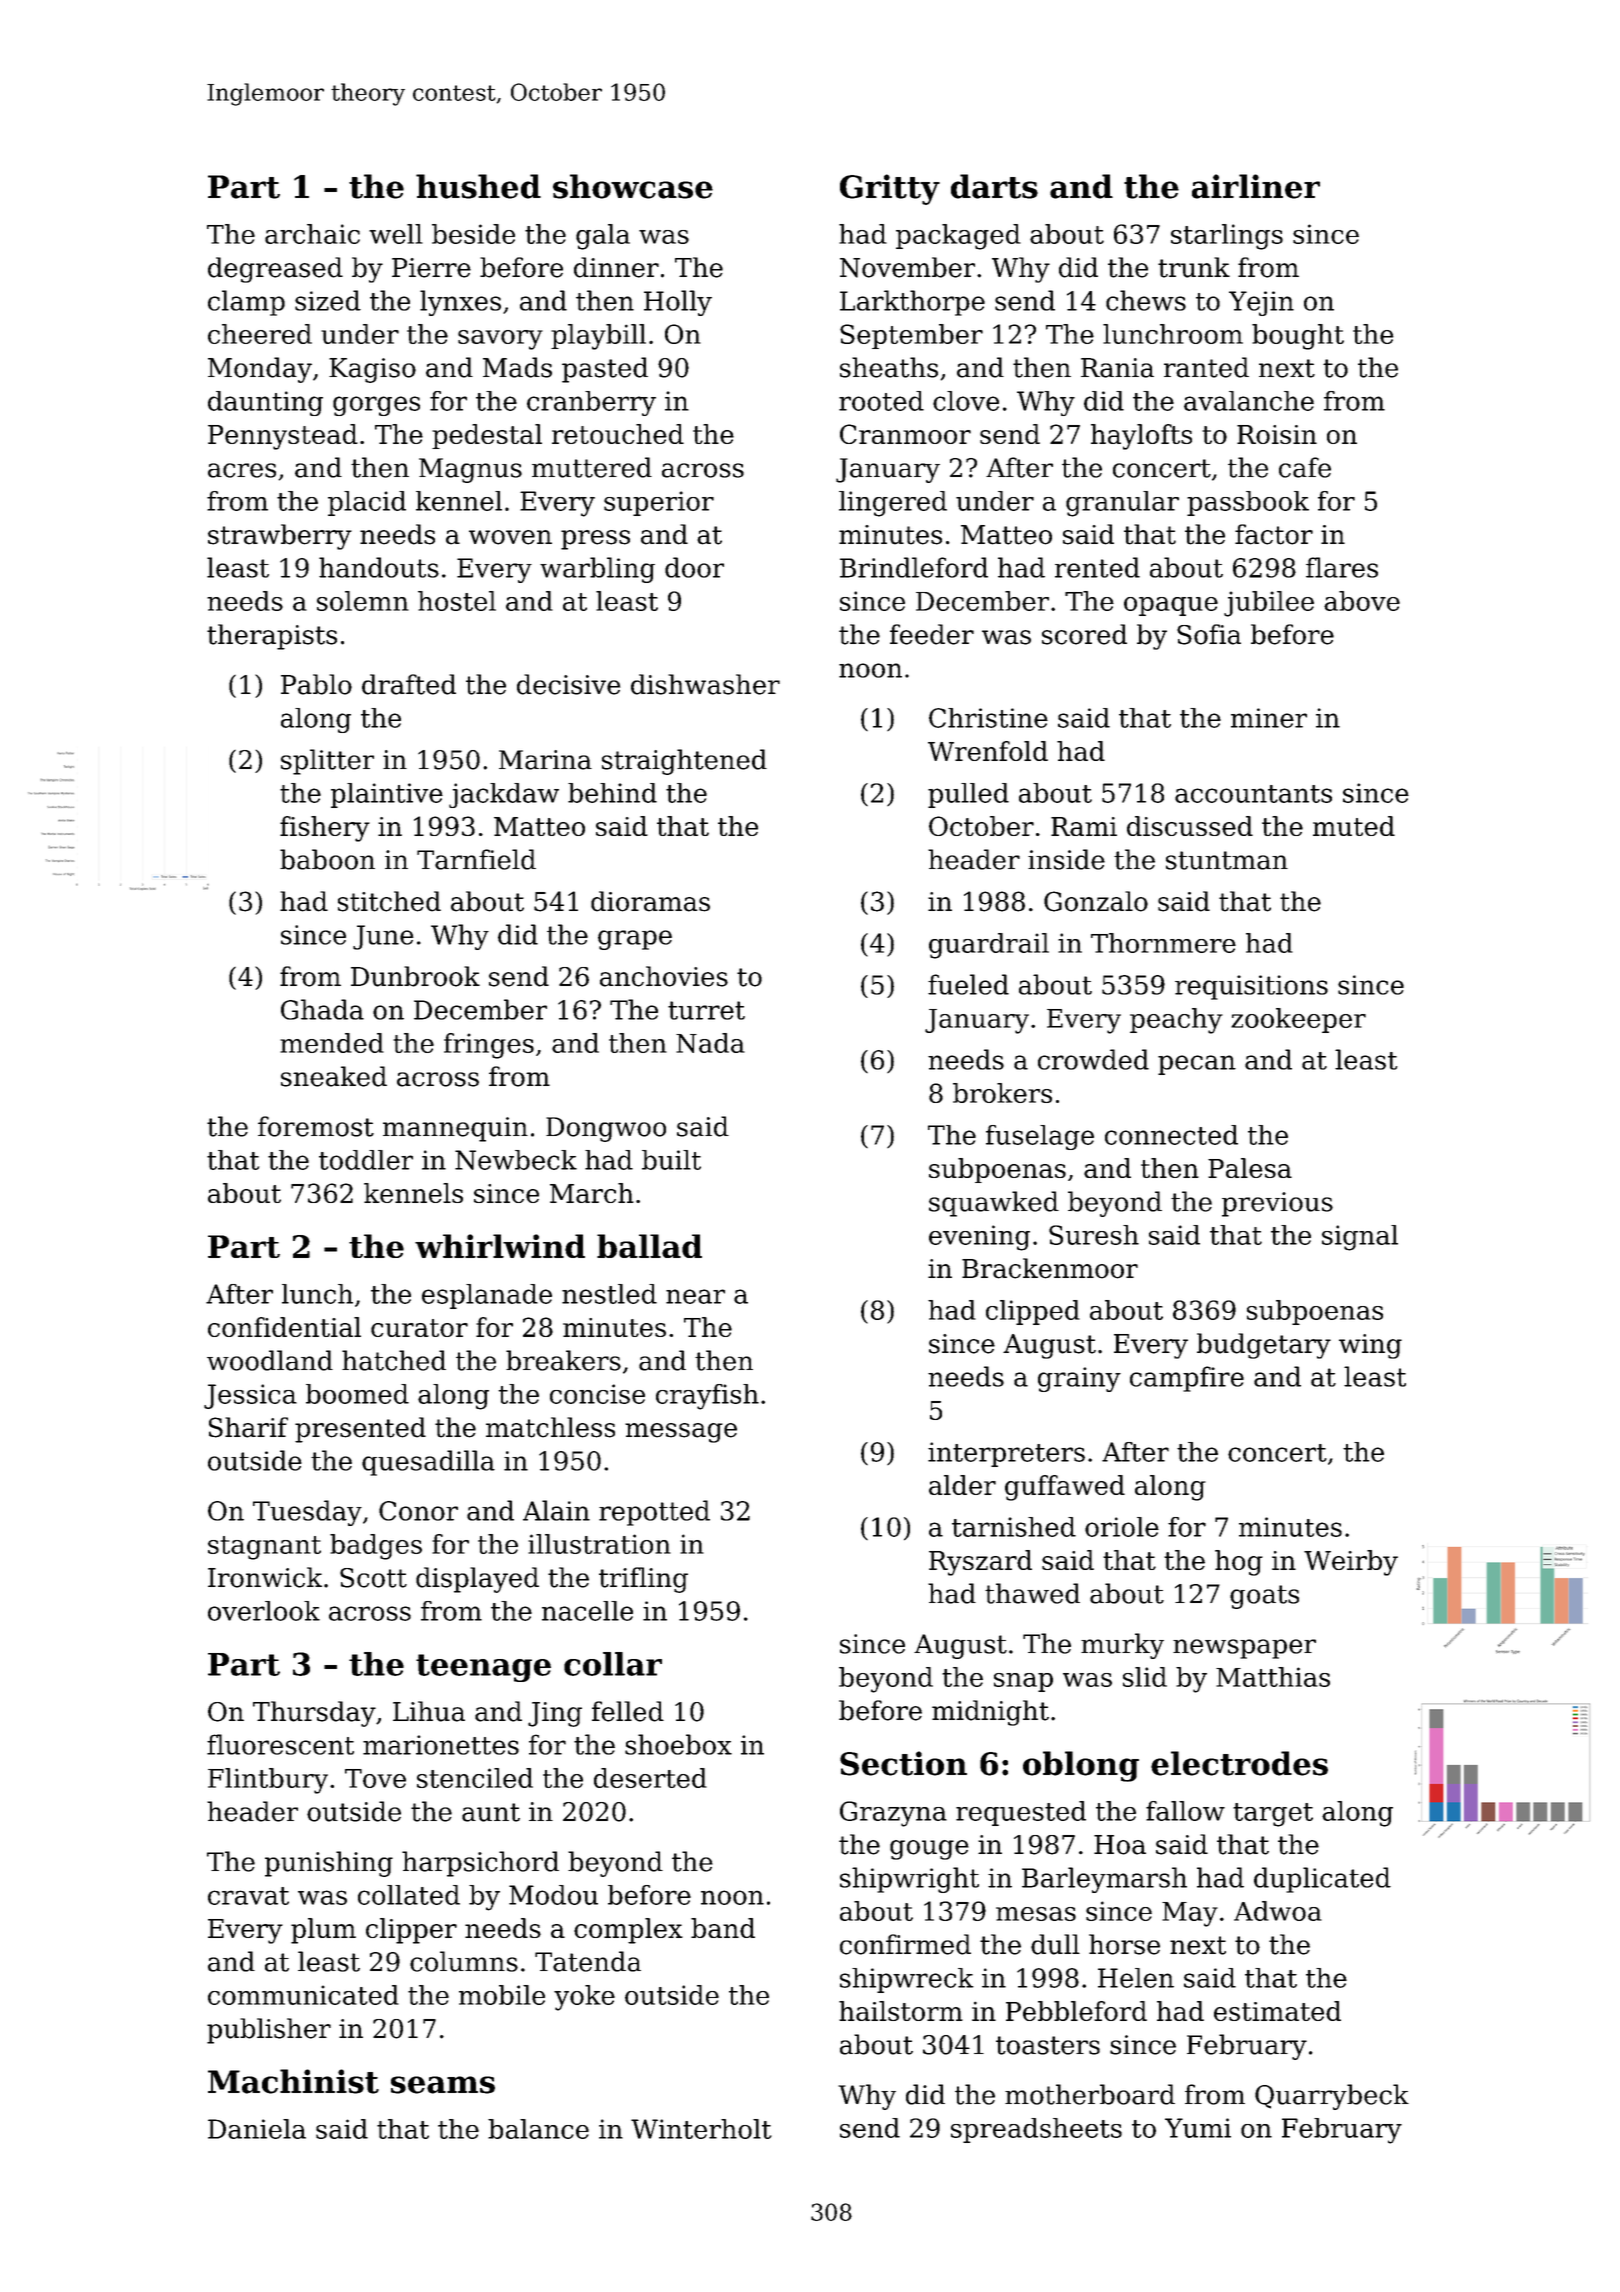  I want to click on toddler, so click(366, 1160).
